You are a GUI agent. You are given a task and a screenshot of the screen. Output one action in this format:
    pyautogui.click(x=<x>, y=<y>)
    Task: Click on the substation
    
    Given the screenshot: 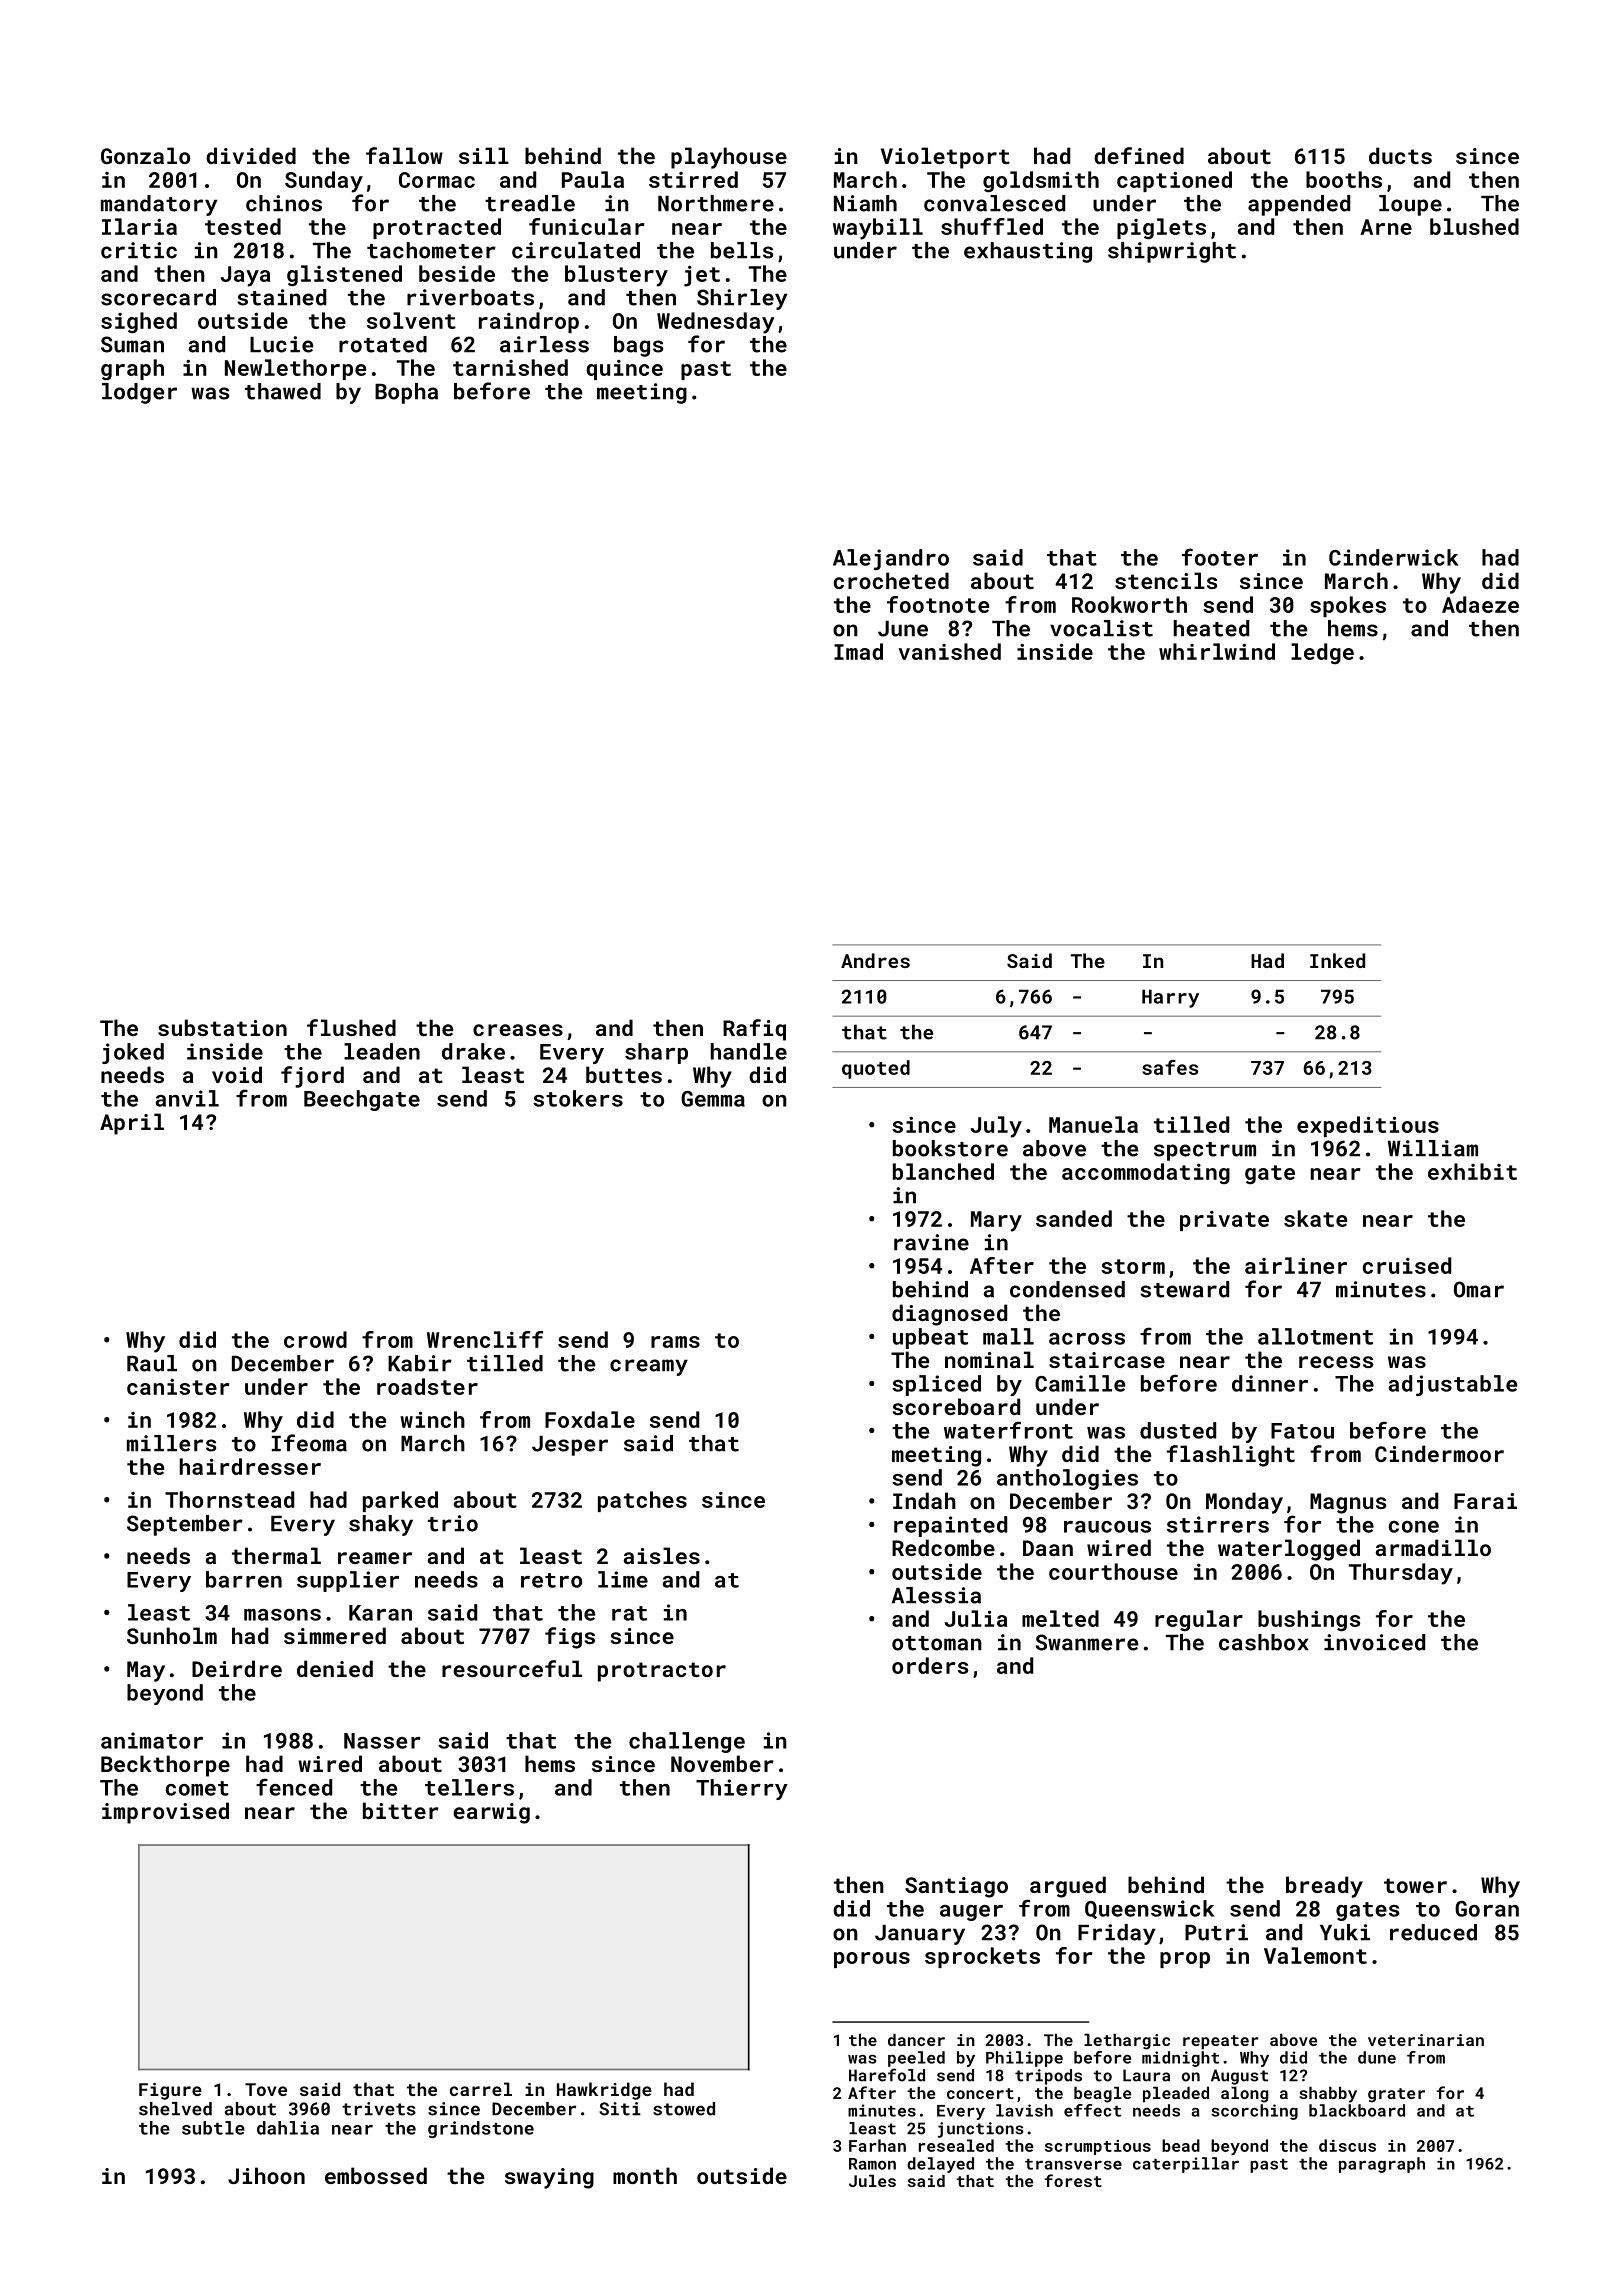 What is the action you would take?
    pyautogui.click(x=222, y=1027)
